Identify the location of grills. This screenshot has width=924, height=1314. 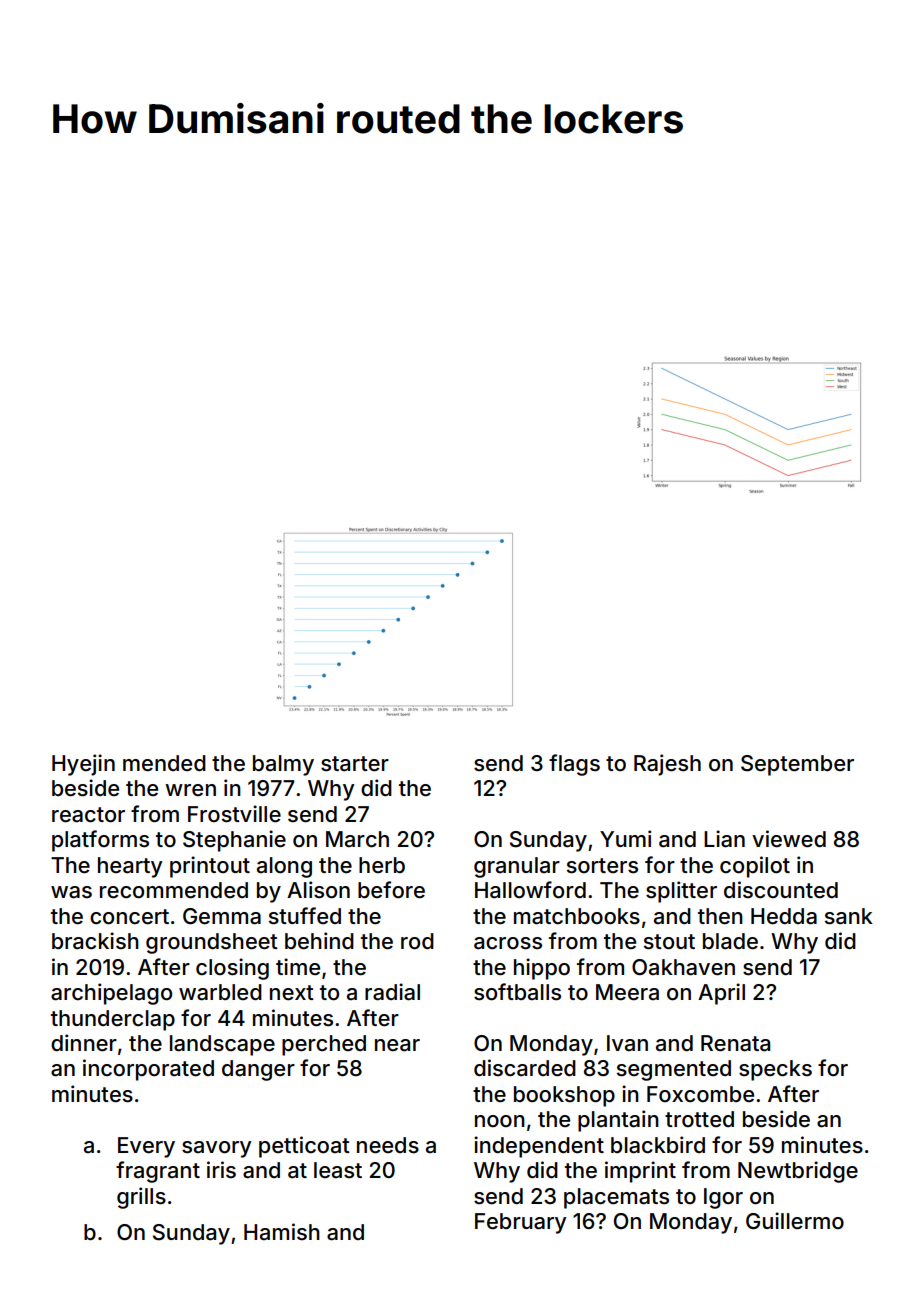
(141, 1198).
